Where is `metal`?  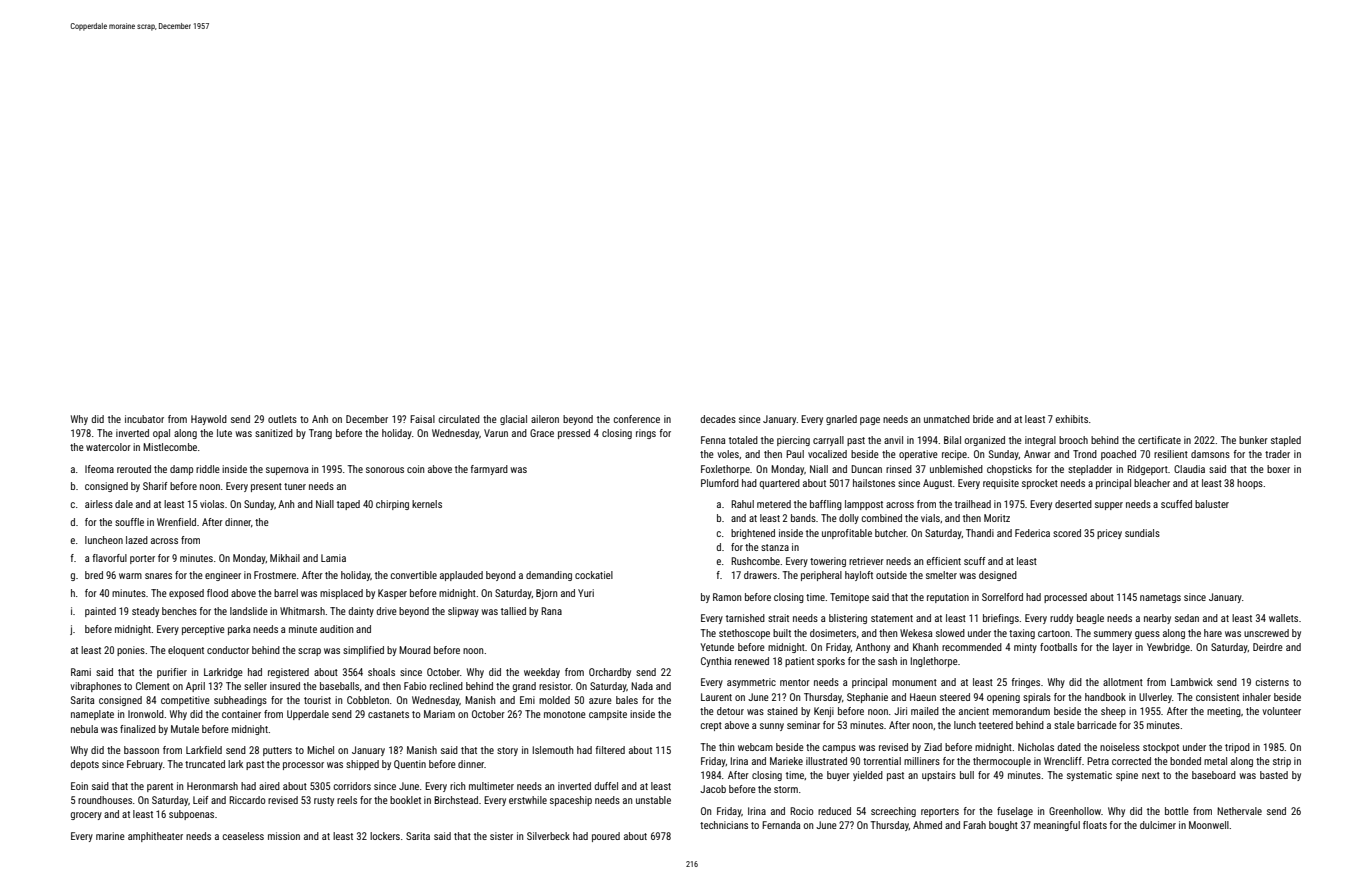
metal is located at coordinates (1215, 761).
